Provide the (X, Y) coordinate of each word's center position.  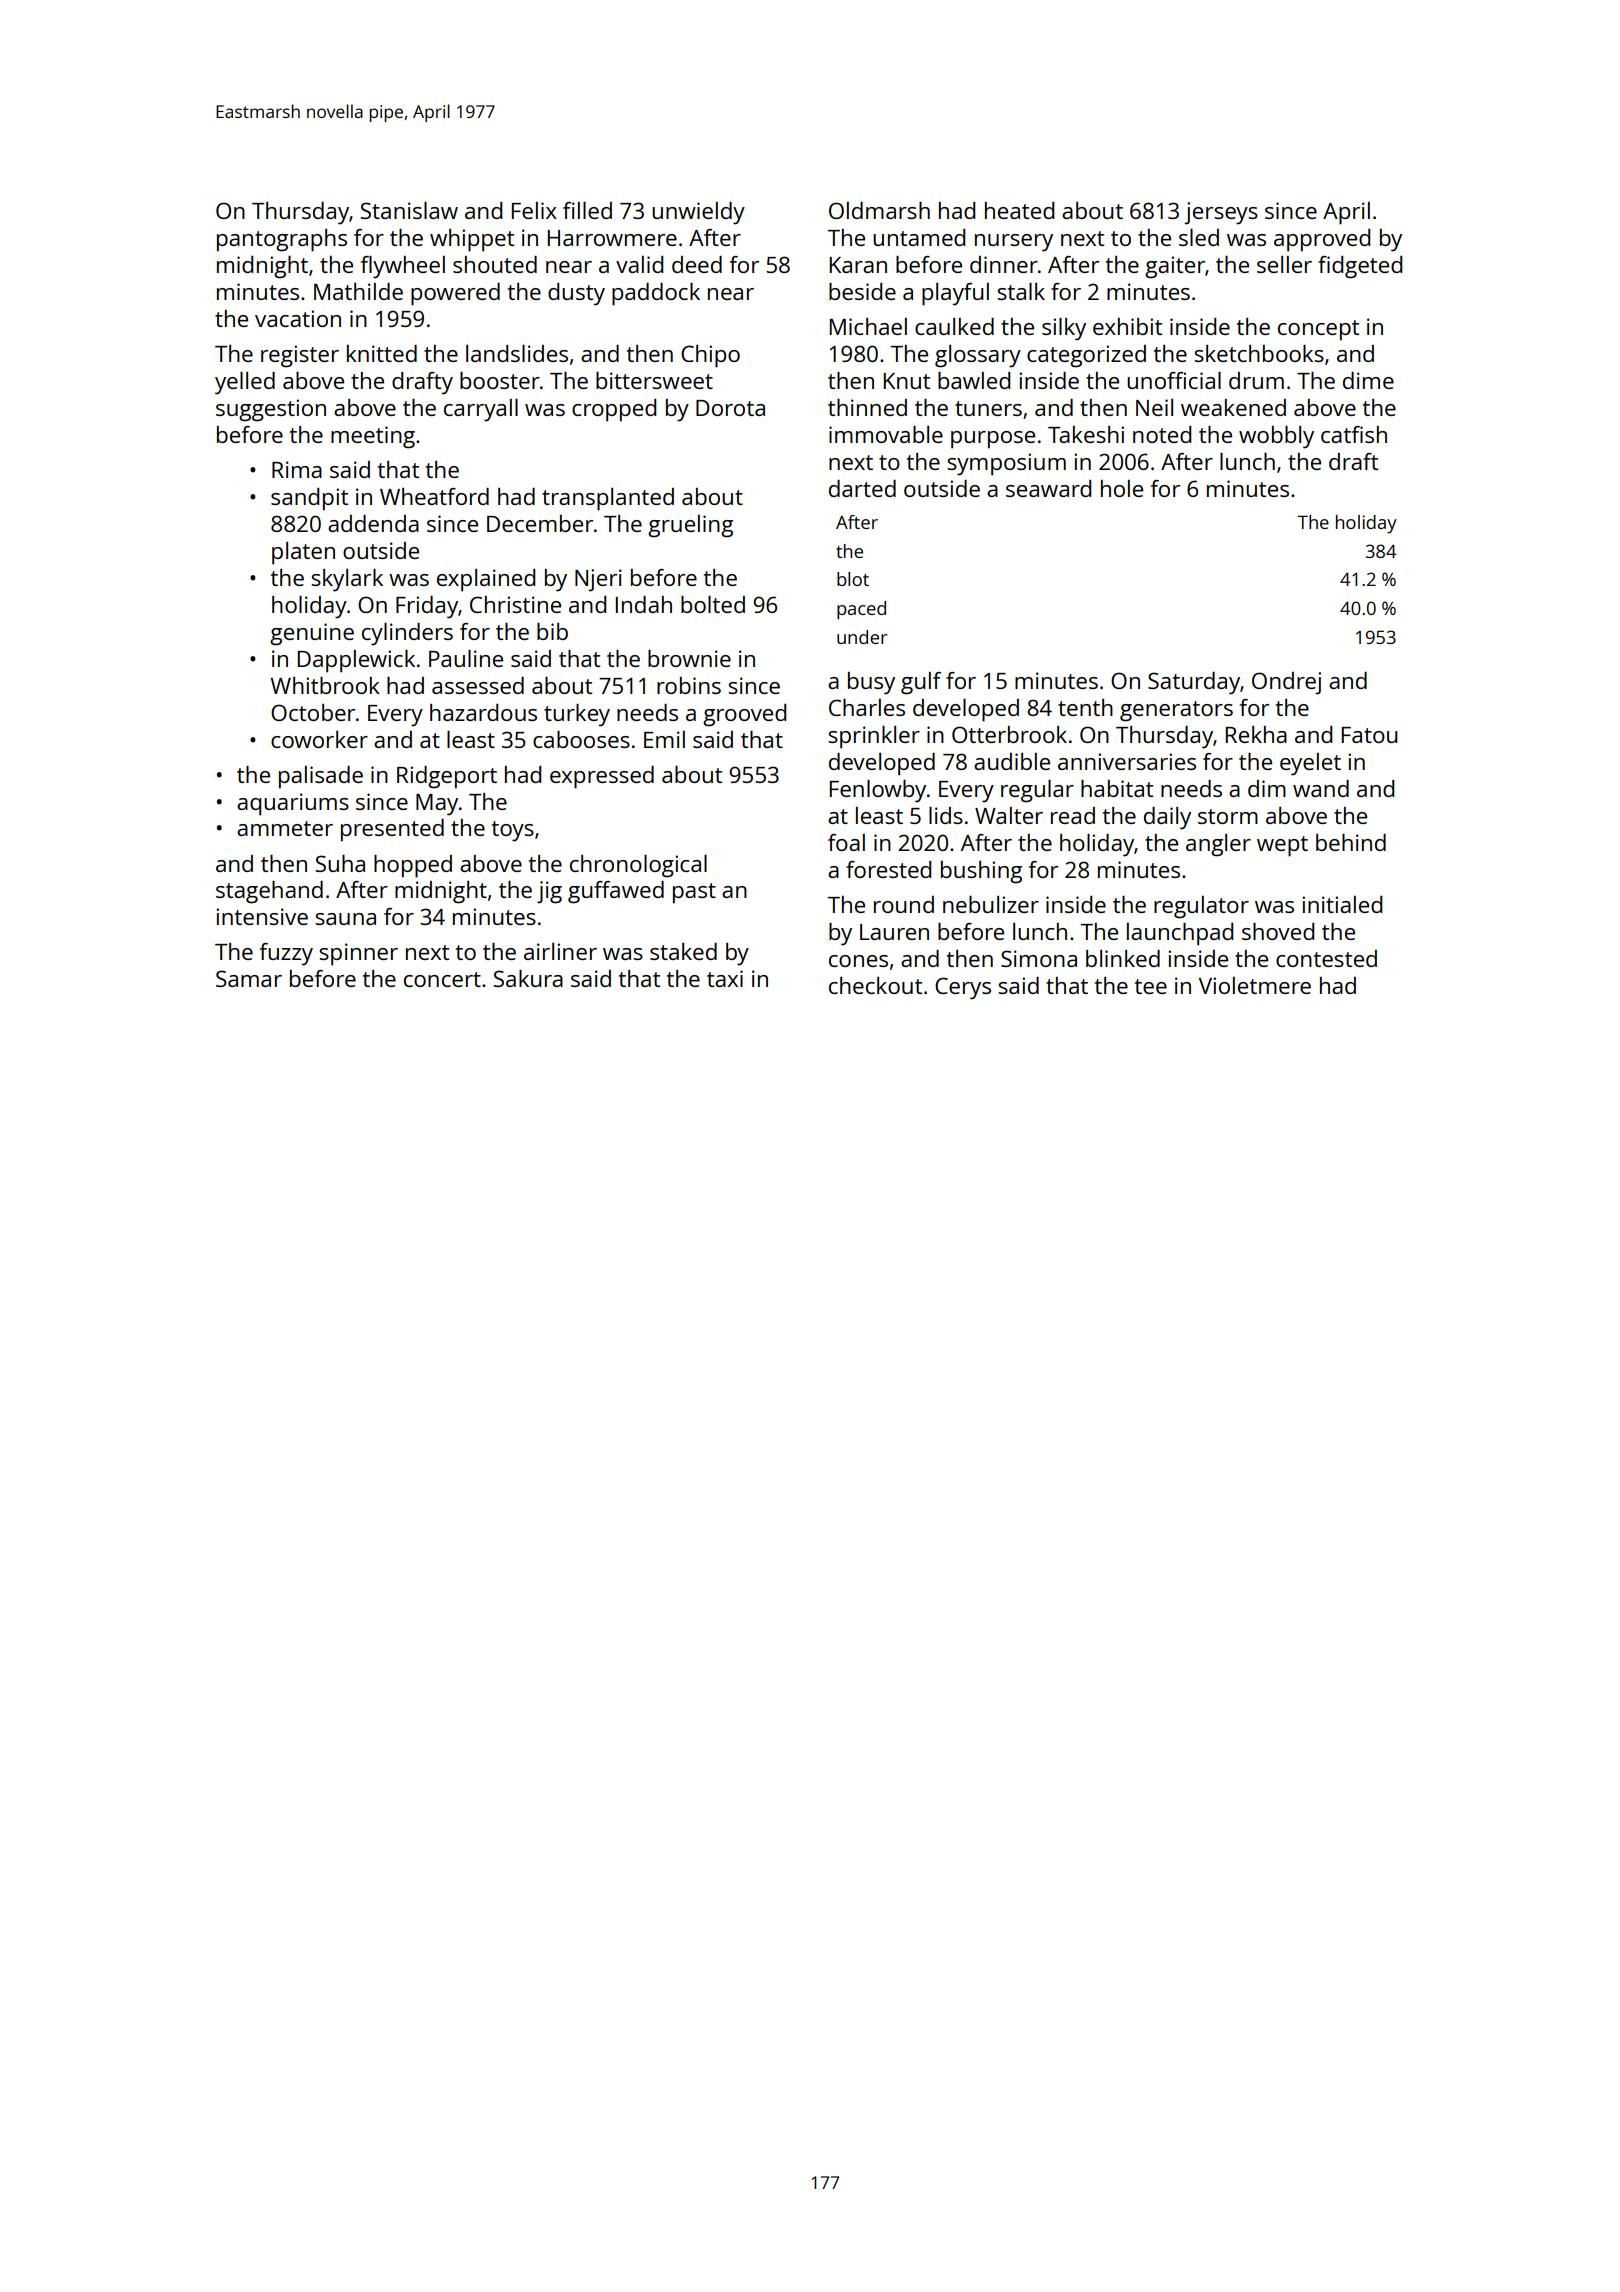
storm (1228, 816)
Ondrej (1286, 683)
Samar (249, 978)
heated (1019, 210)
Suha (340, 863)
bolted (713, 604)
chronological (638, 866)
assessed (478, 685)
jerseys (1221, 213)
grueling (690, 526)
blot (853, 579)
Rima (297, 469)
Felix (534, 210)
